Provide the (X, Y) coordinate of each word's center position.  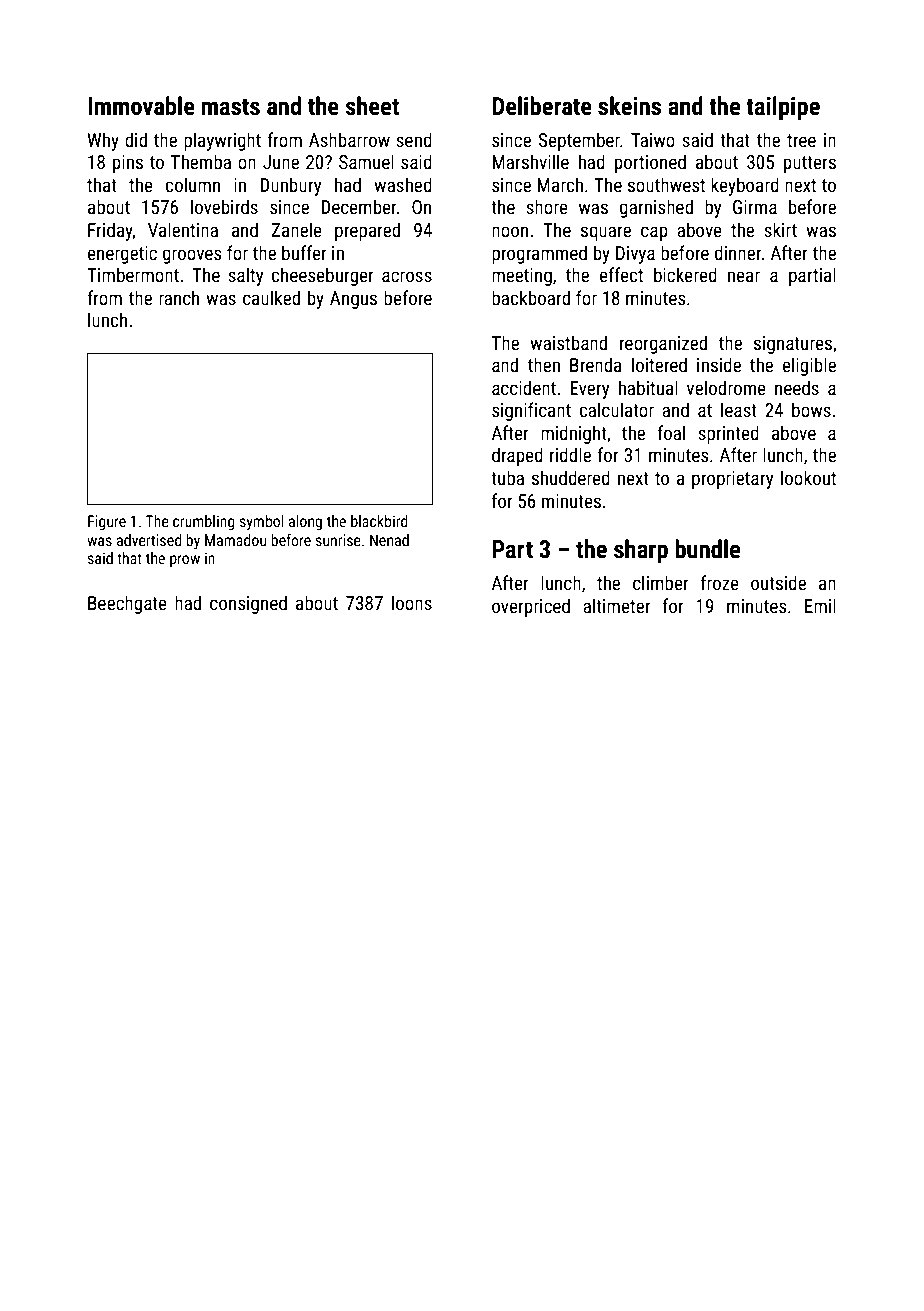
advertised (149, 540)
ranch (179, 297)
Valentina (183, 229)
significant (531, 411)
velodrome (726, 387)
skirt (780, 229)
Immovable (141, 106)
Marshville (530, 161)
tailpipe (783, 108)
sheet (372, 106)
